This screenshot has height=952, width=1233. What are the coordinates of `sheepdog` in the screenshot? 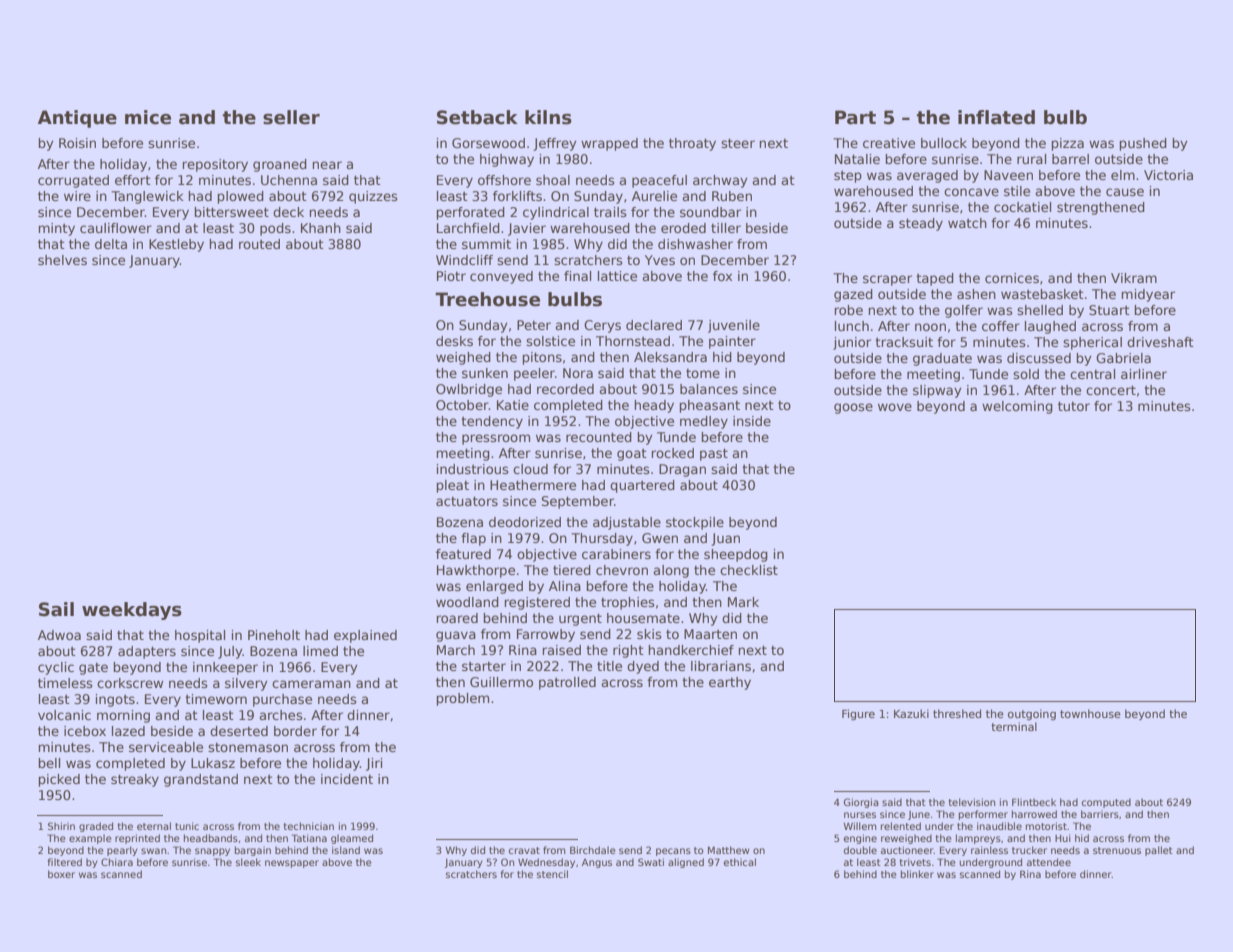 It's located at (736, 555).
